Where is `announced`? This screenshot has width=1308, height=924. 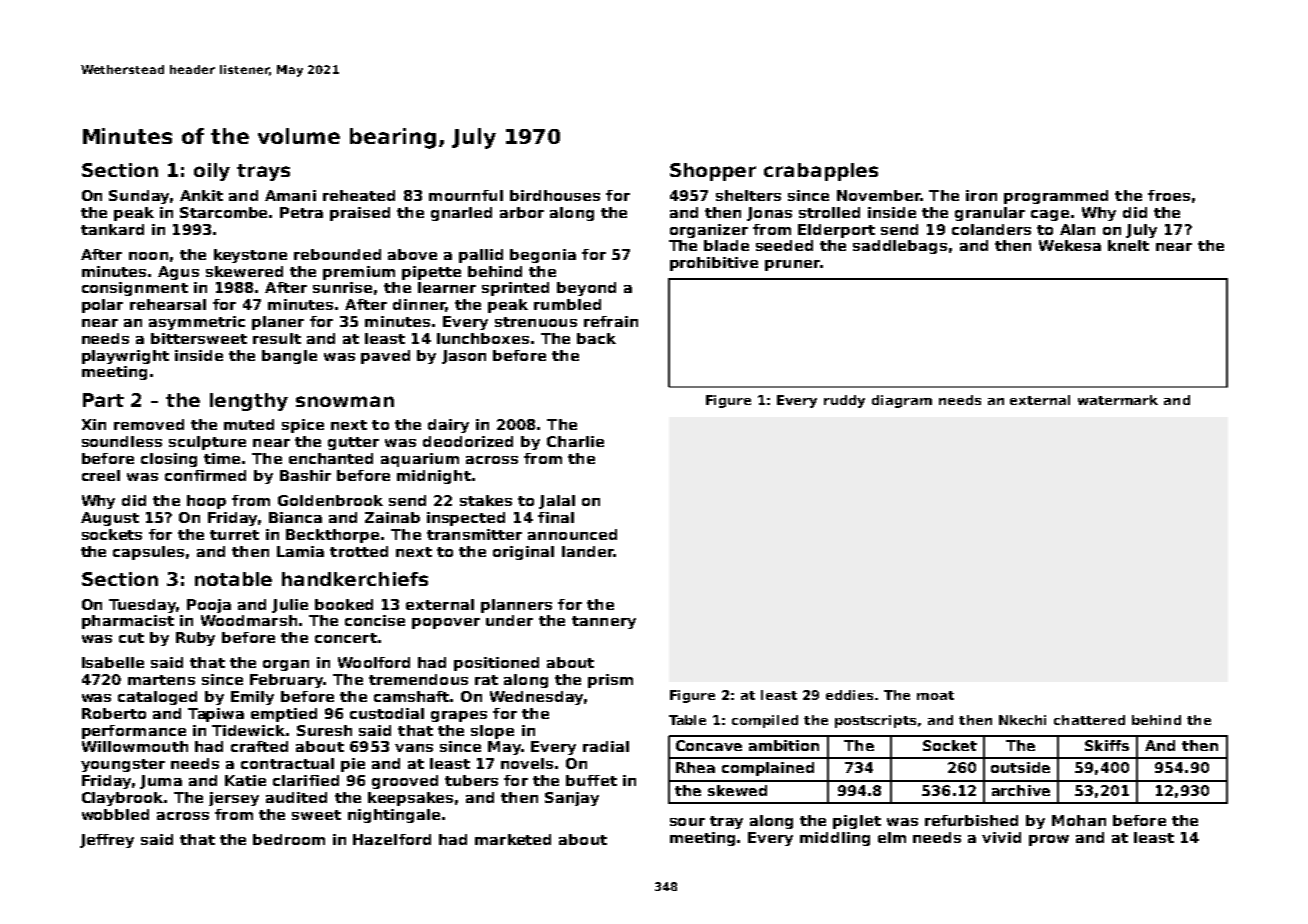
announced is located at coordinates (572, 534).
